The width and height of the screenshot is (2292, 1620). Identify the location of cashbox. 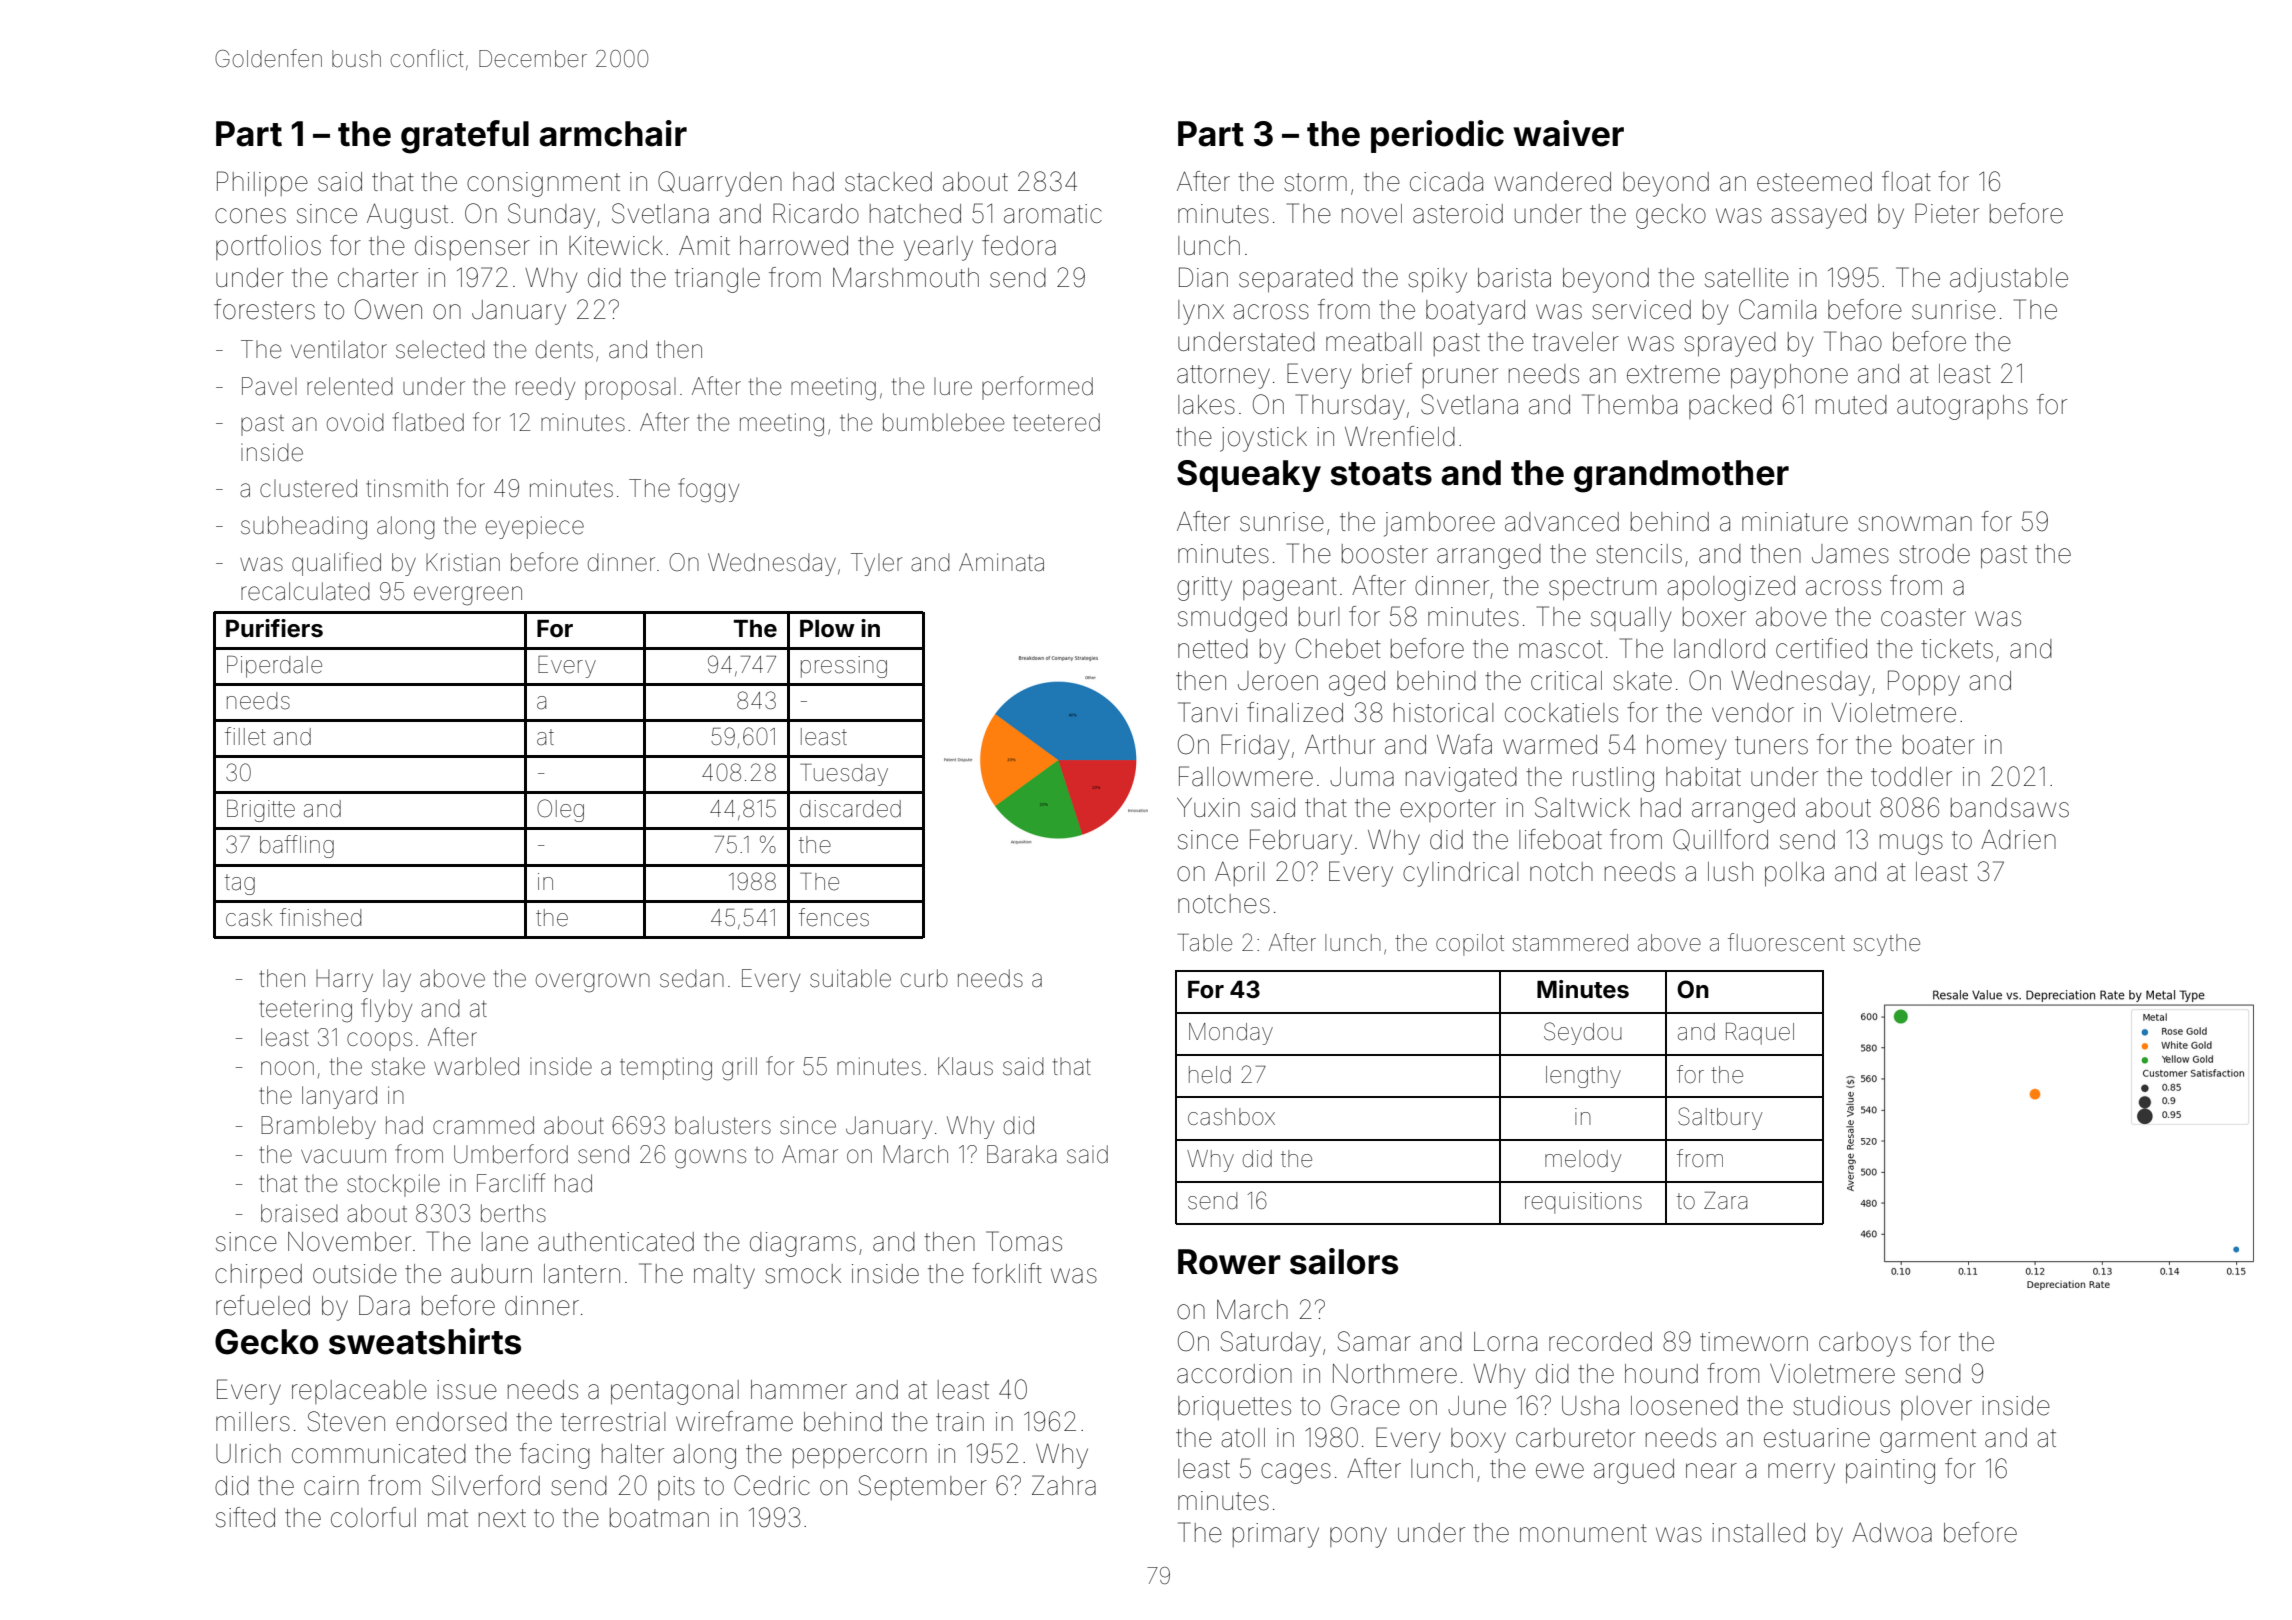
(1231, 1117).
